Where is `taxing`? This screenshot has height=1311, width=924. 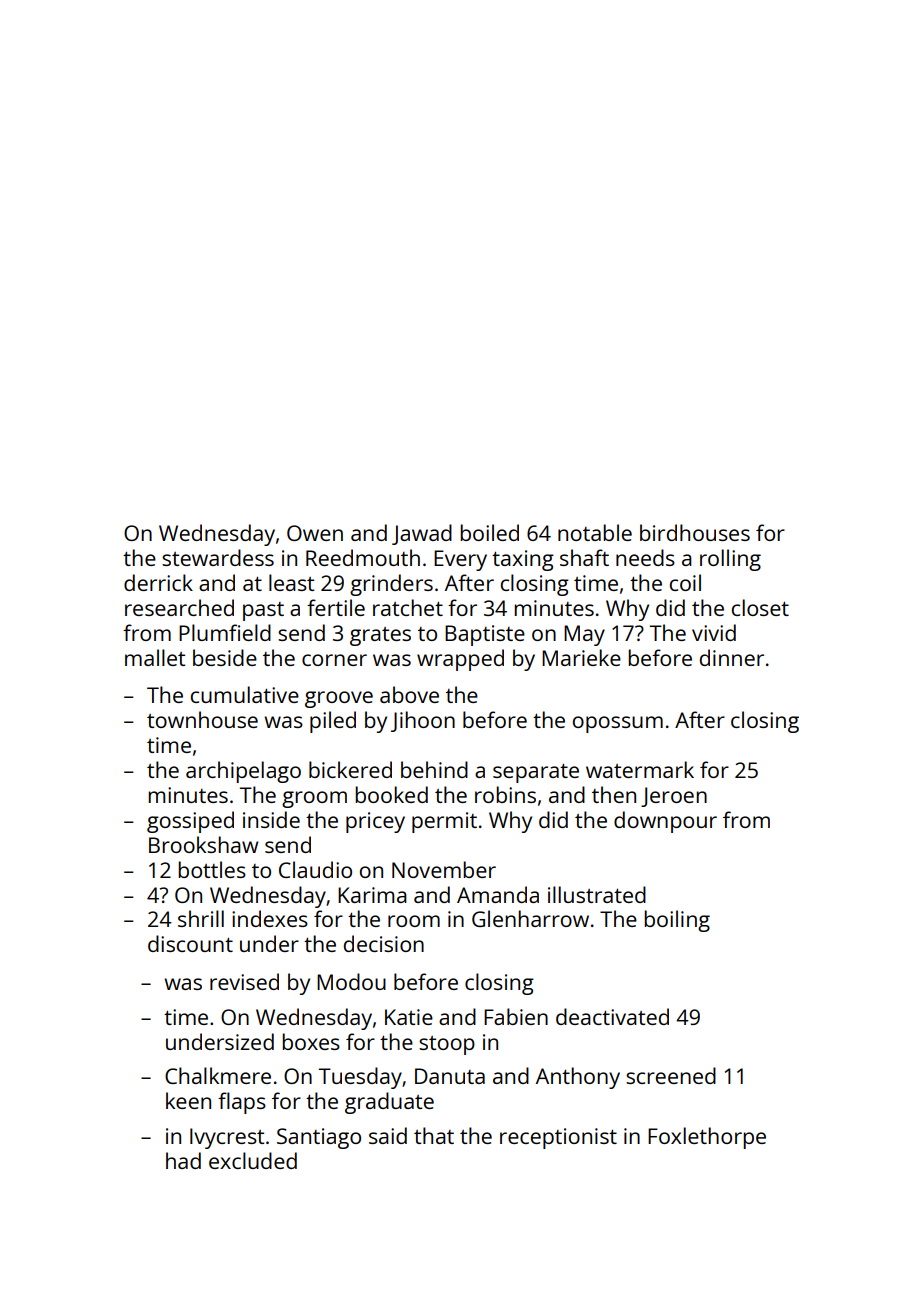 taxing is located at coordinates (523, 560).
